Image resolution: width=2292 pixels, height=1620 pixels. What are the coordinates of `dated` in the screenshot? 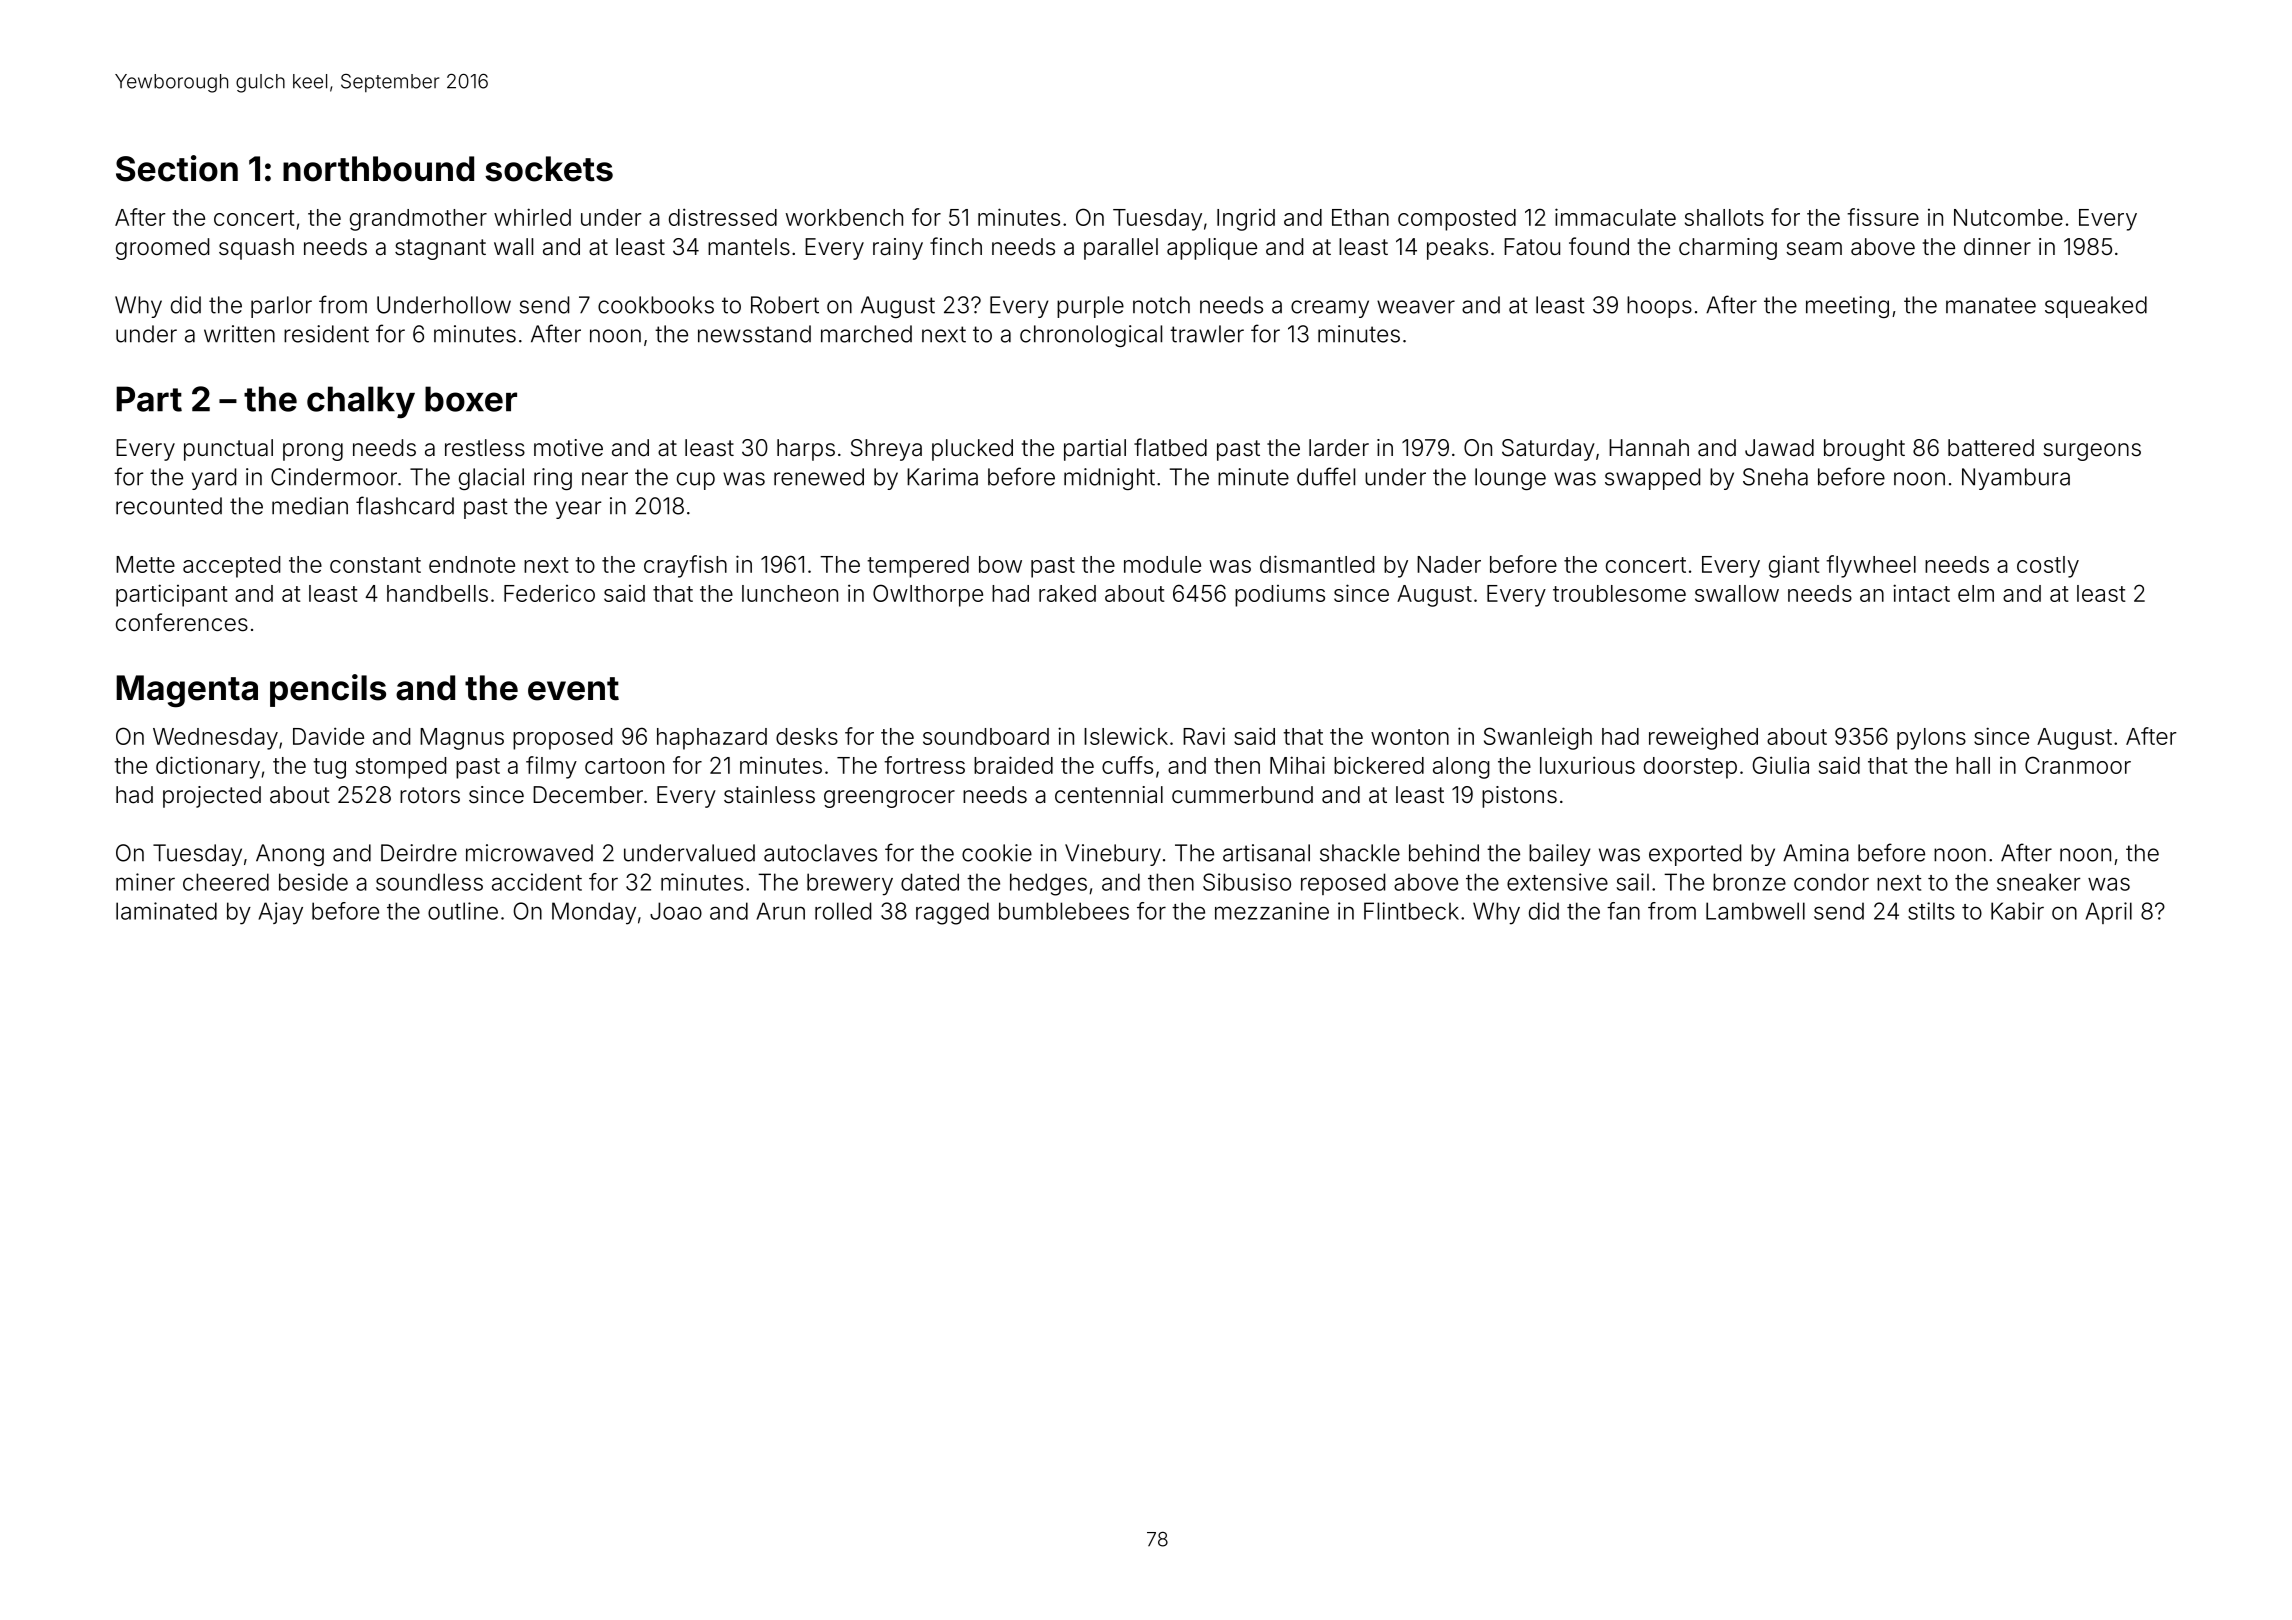 It's located at (930, 882).
